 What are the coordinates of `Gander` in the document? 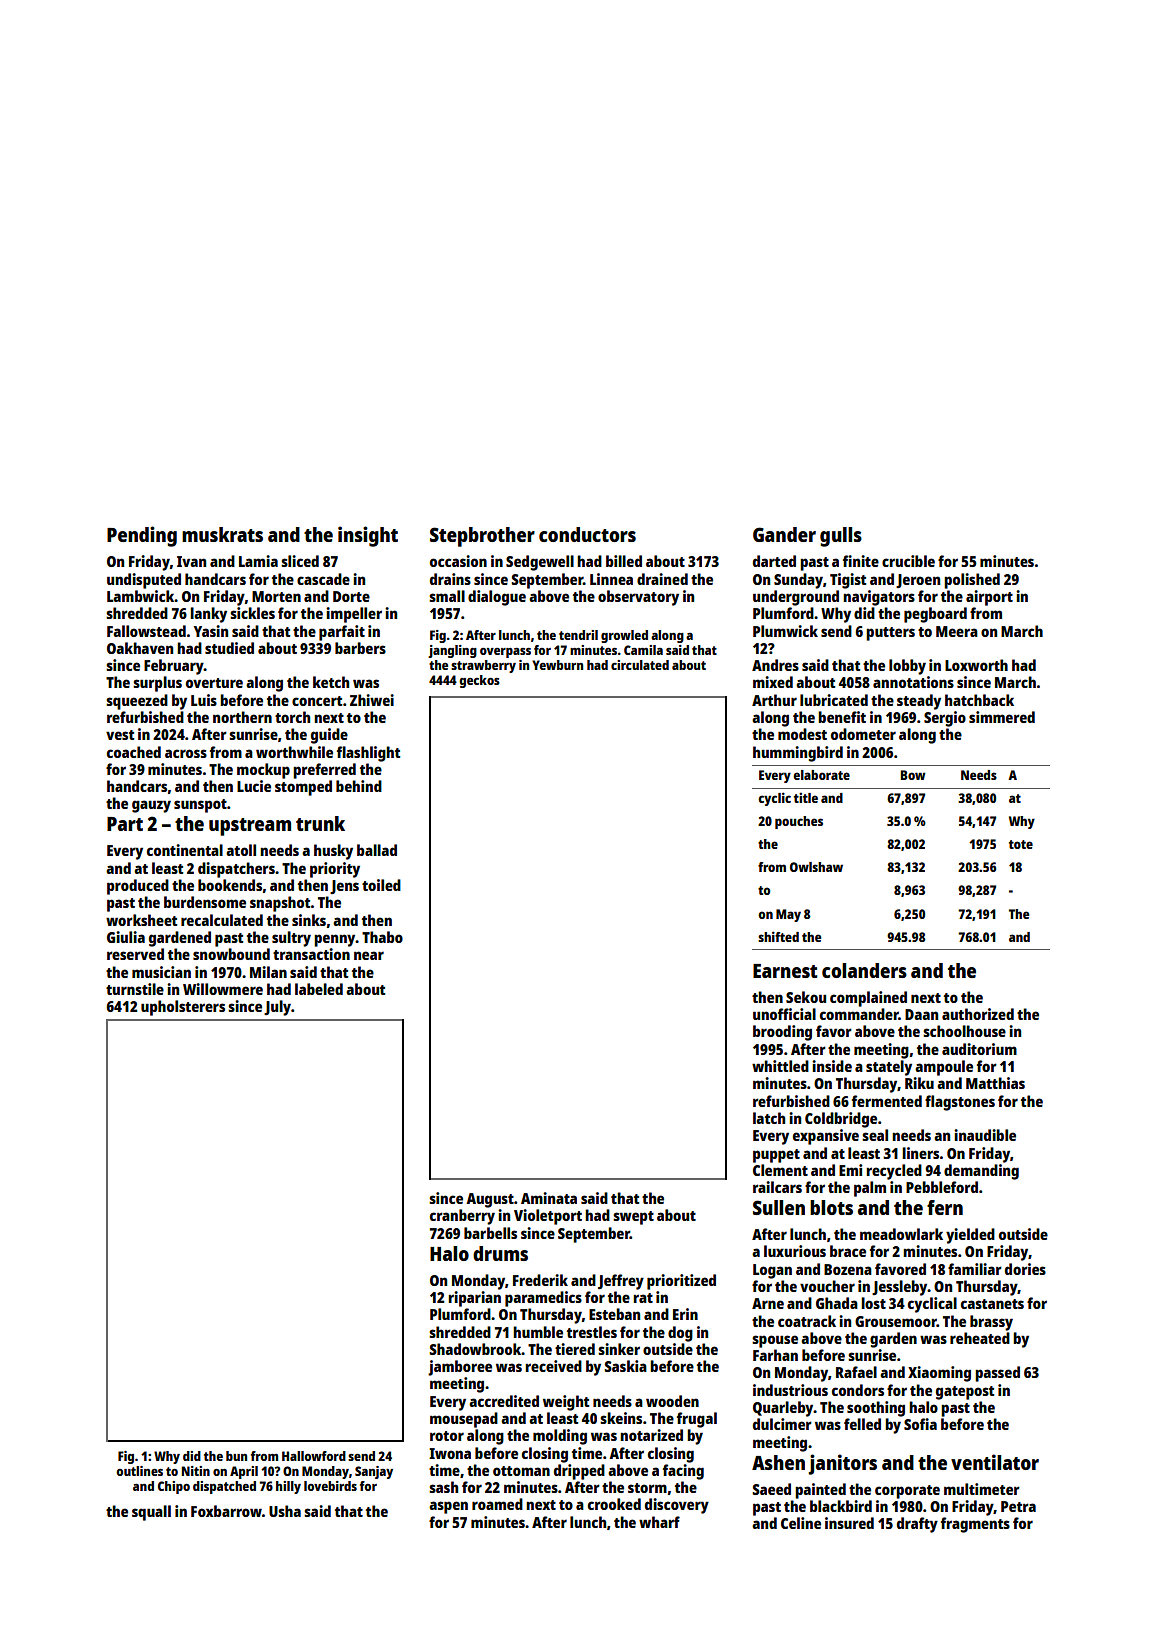 It's located at (784, 534).
